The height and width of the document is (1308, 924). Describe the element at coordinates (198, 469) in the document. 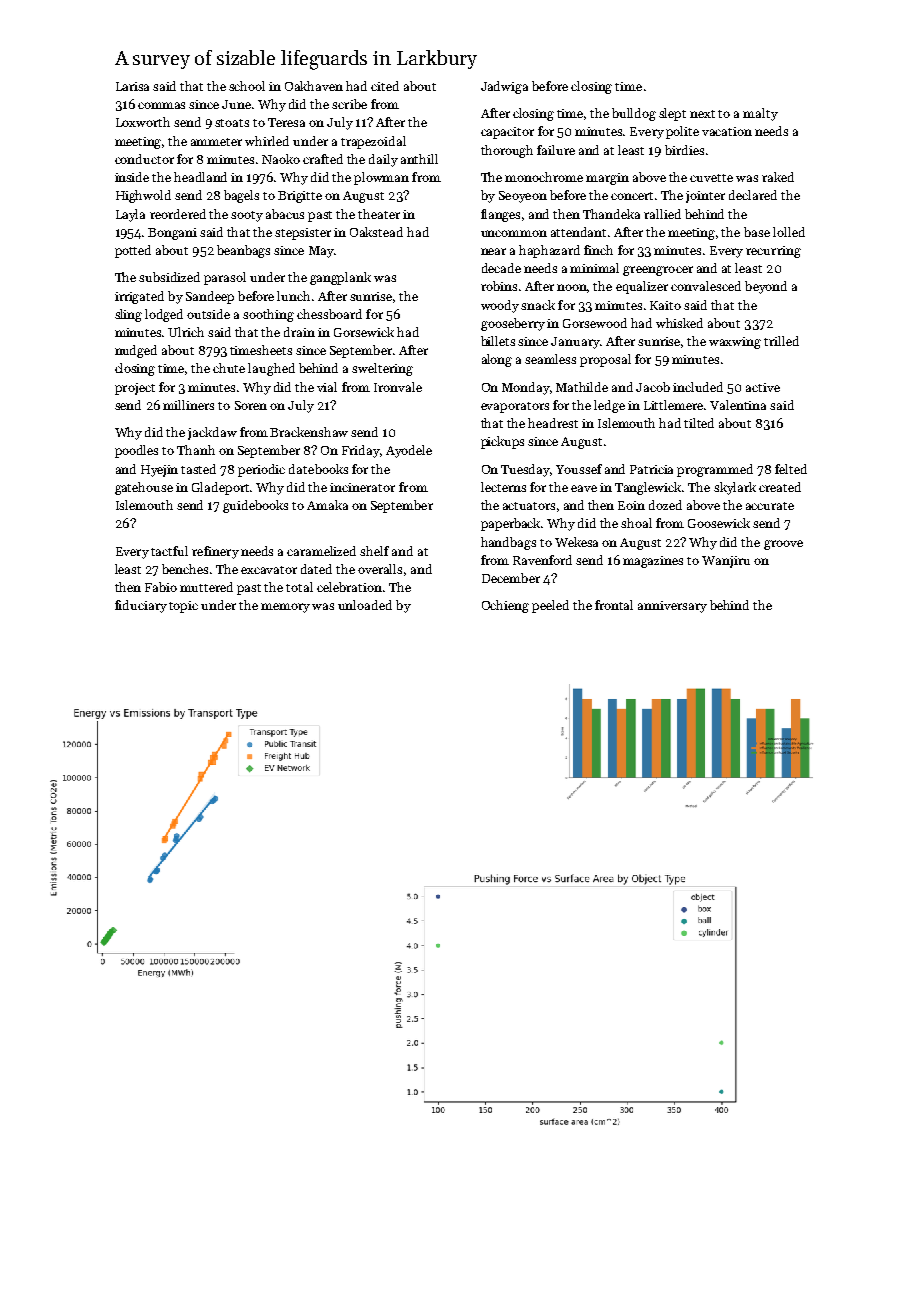

I see `tasted` at that location.
